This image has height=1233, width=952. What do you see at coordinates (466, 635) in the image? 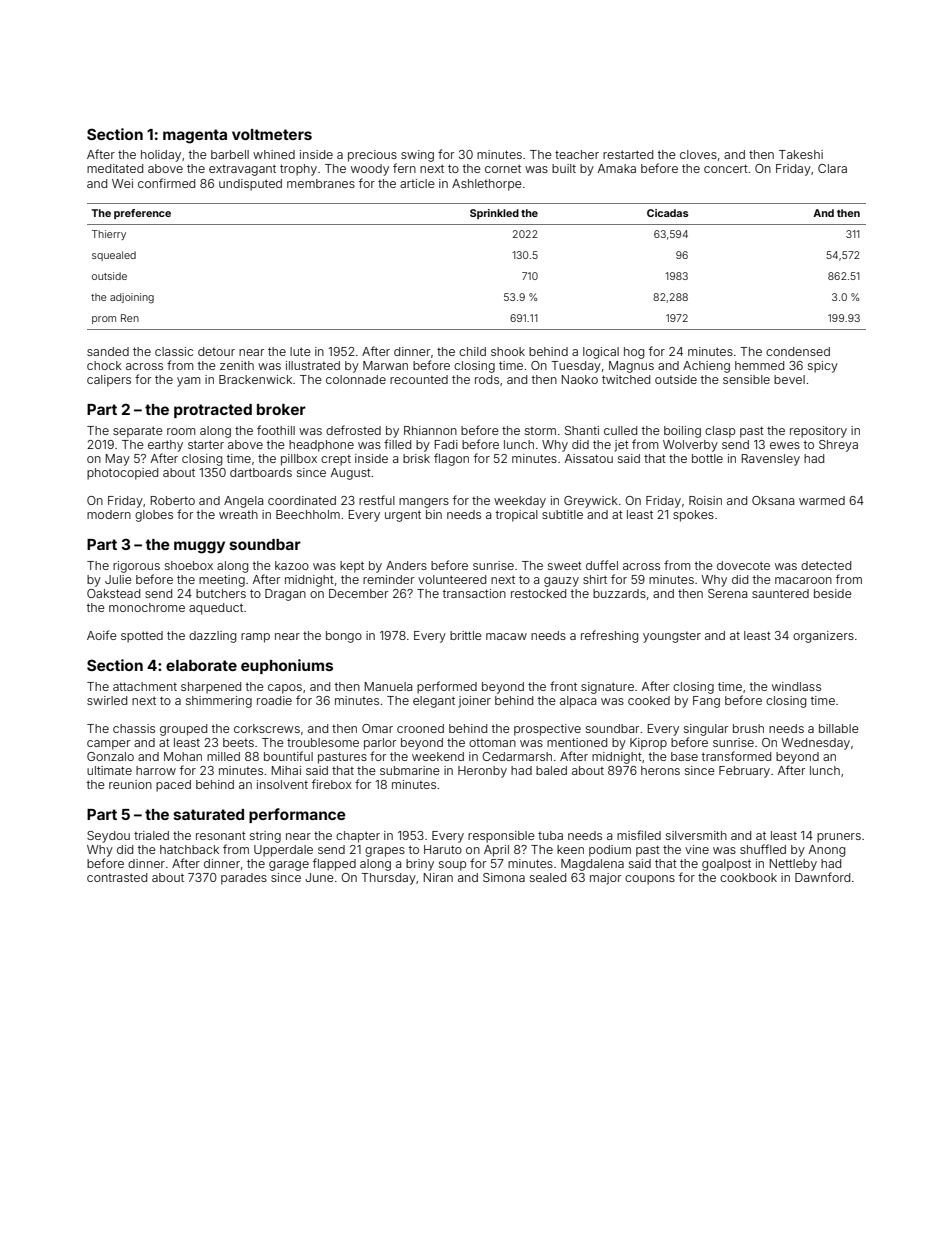
I see `brittle` at bounding box center [466, 635].
